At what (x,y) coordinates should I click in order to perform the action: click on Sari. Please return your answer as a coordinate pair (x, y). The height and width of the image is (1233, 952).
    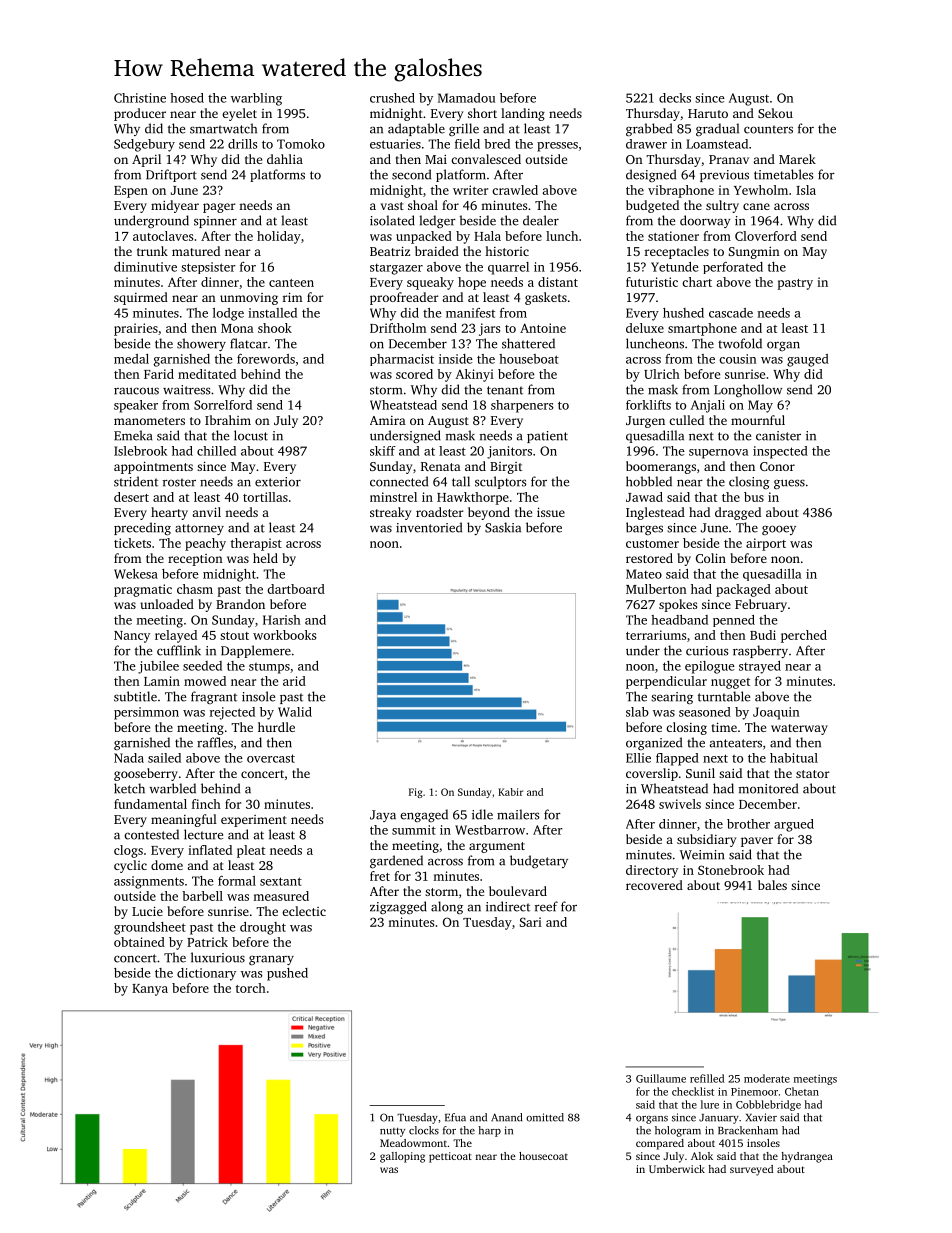
    Looking at the image, I should click on (531, 922).
